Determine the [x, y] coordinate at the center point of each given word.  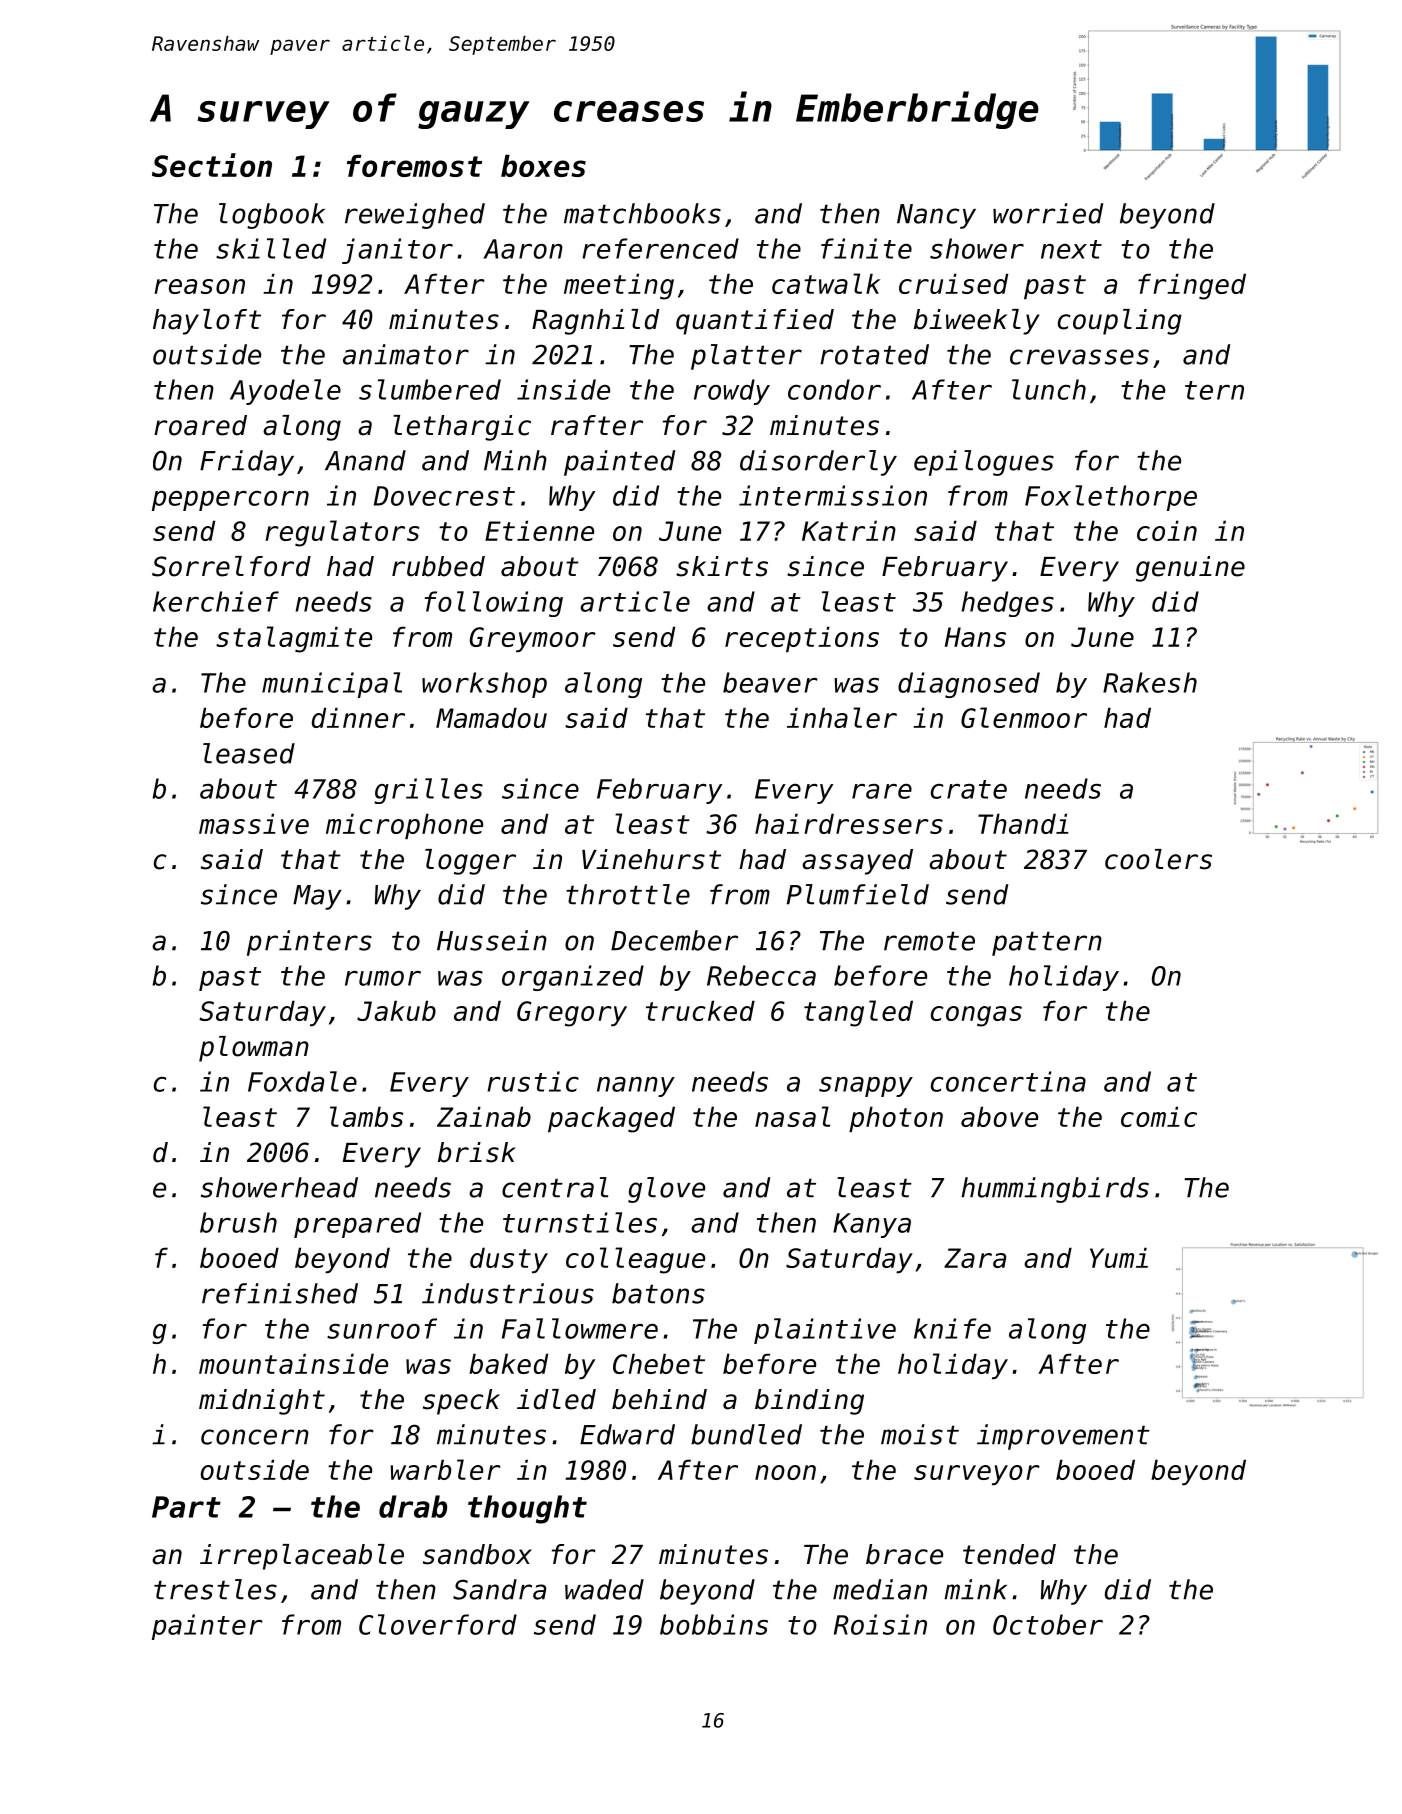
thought [527, 1509]
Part [186, 1507]
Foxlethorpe [1111, 498]
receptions [802, 639]
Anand [365, 460]
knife [952, 1328]
